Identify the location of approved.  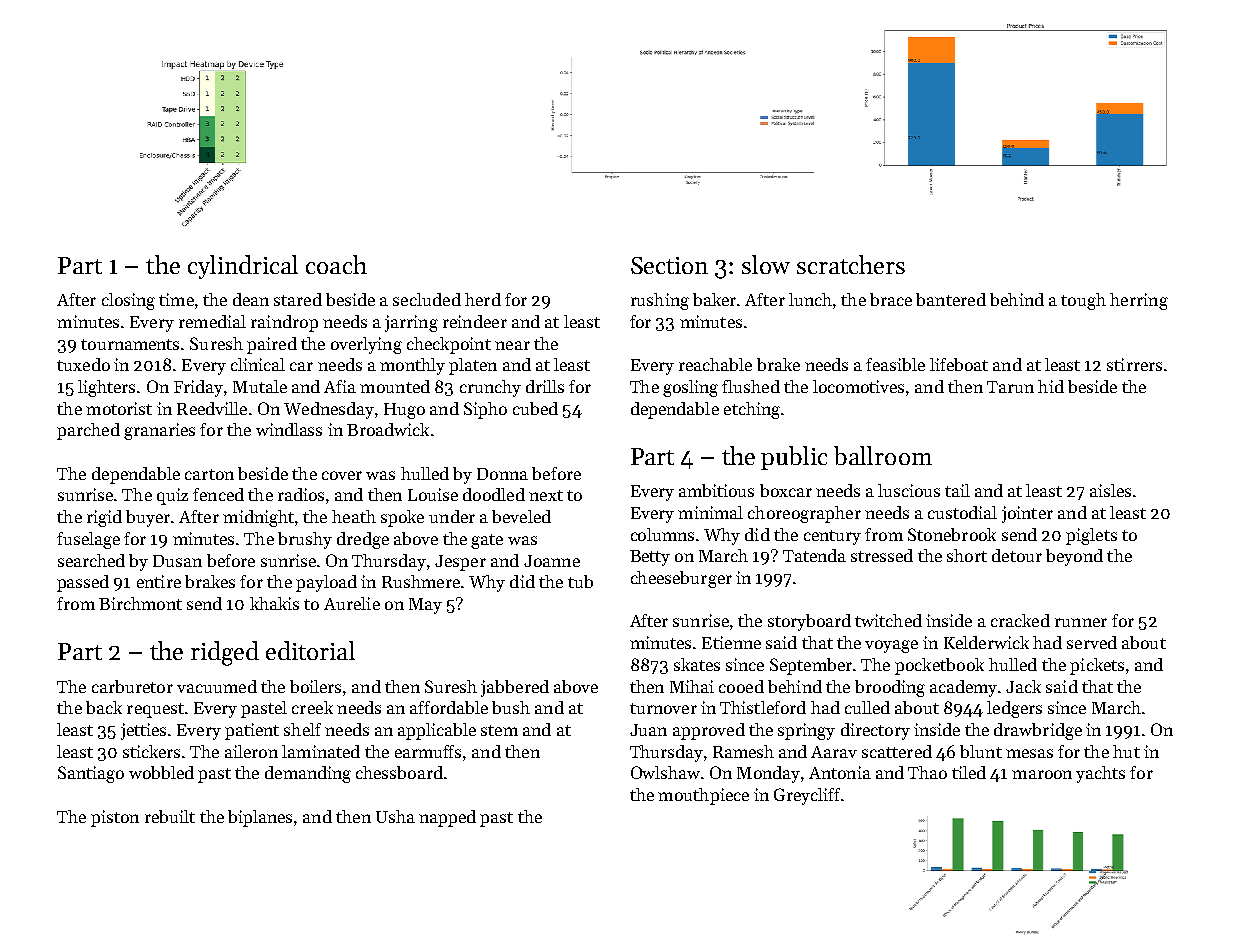
(709, 731).
